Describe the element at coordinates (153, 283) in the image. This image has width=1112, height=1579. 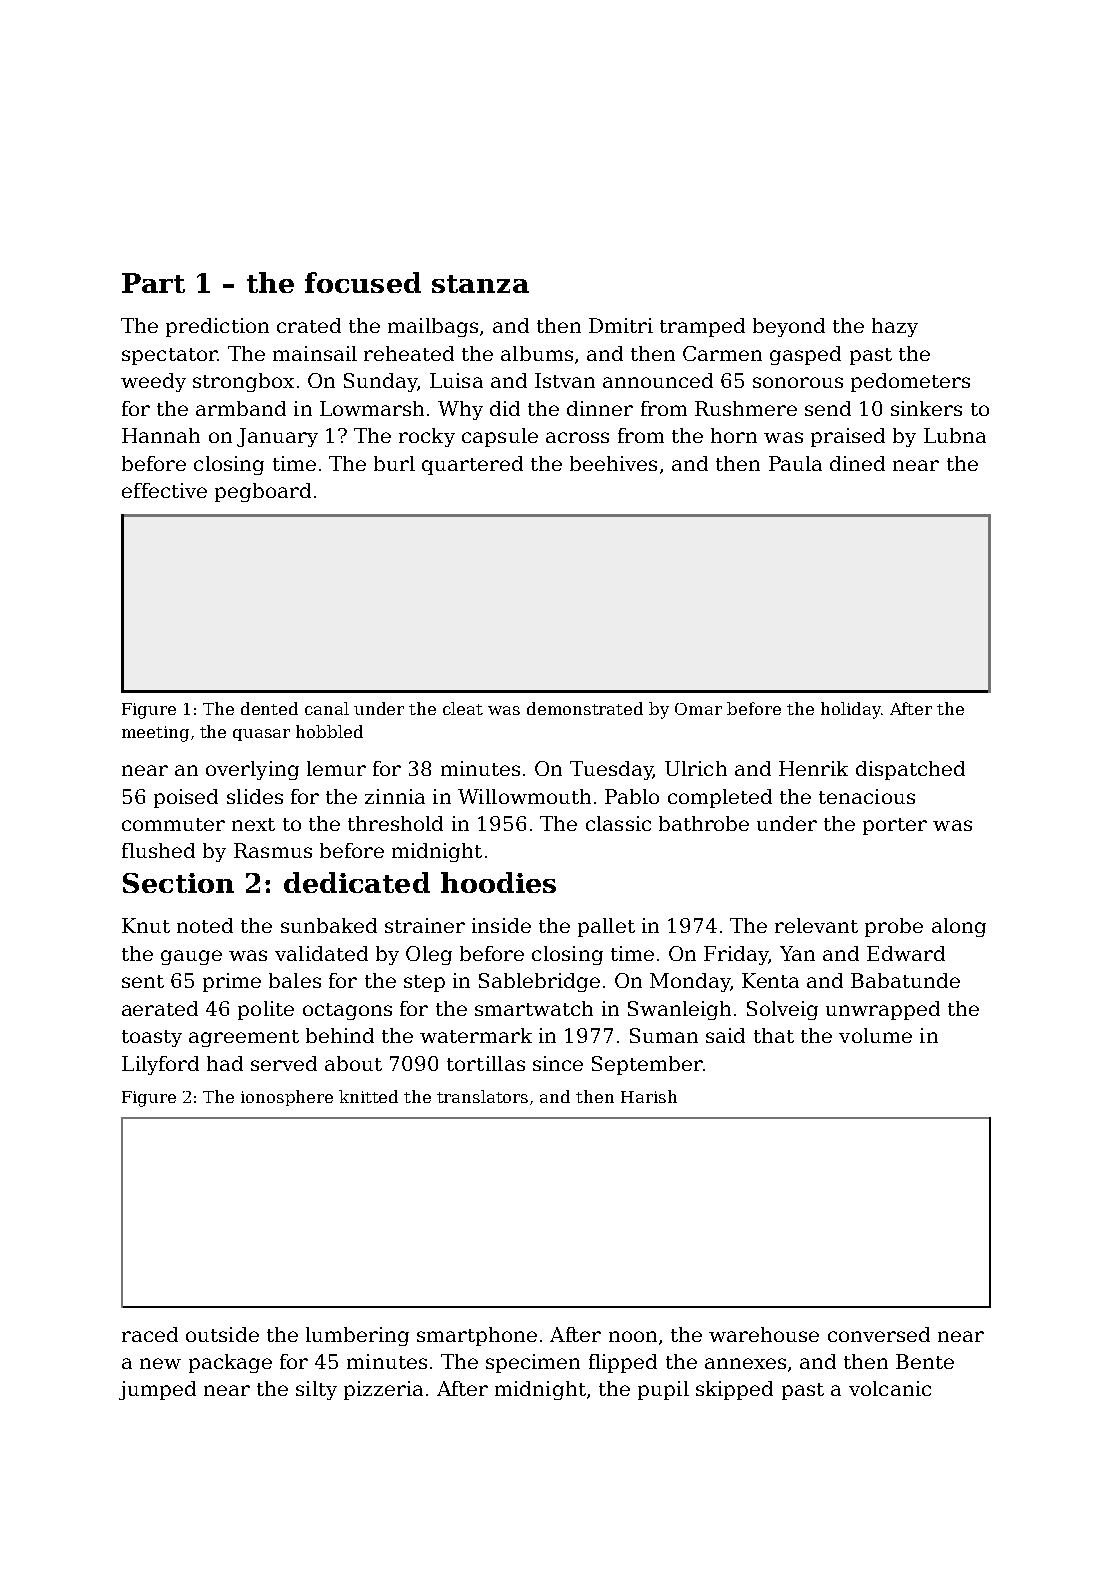
I see `Part` at that location.
